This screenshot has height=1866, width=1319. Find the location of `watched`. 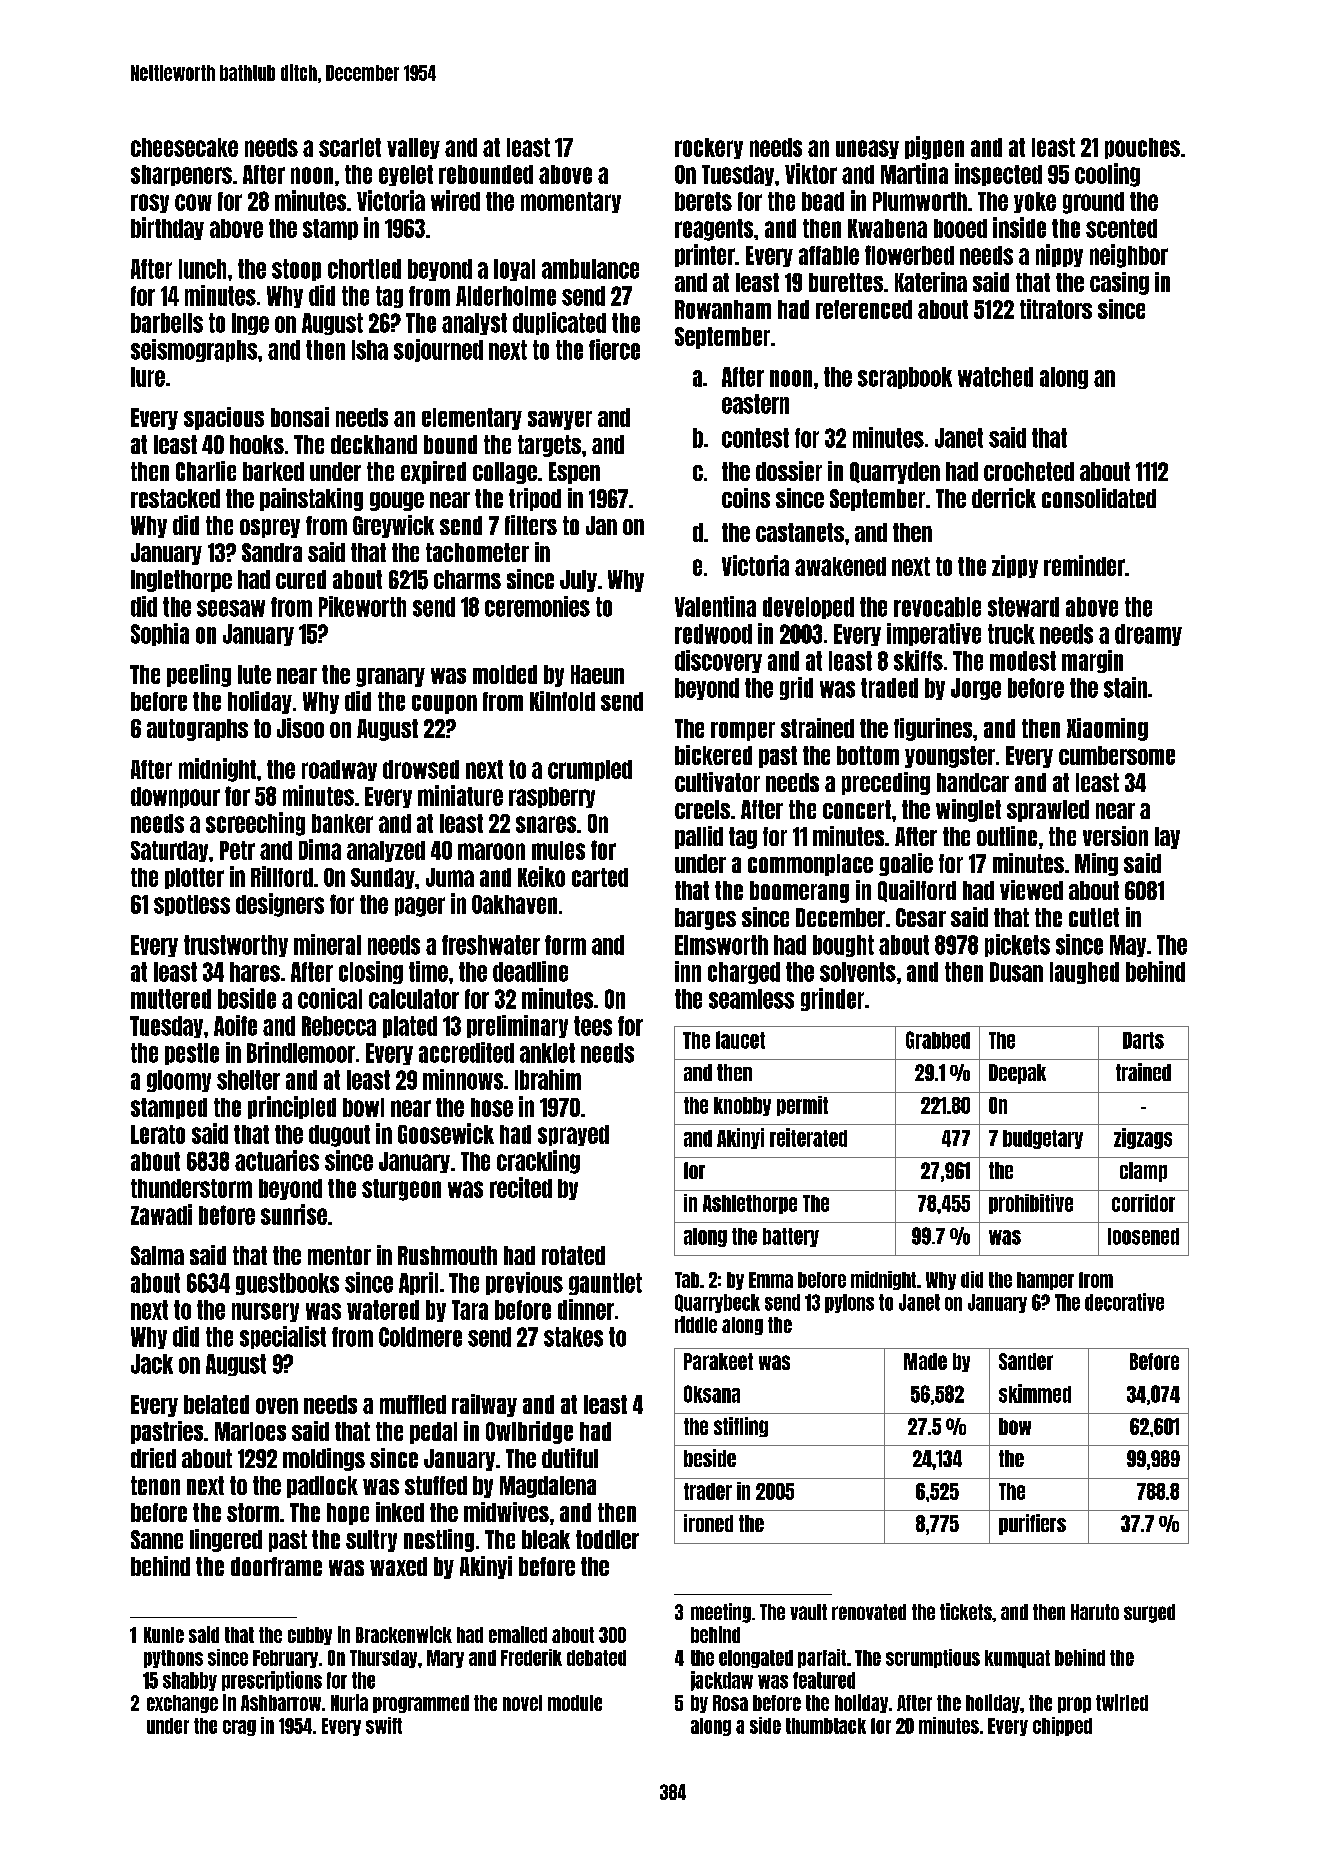

watched is located at coordinates (995, 377).
